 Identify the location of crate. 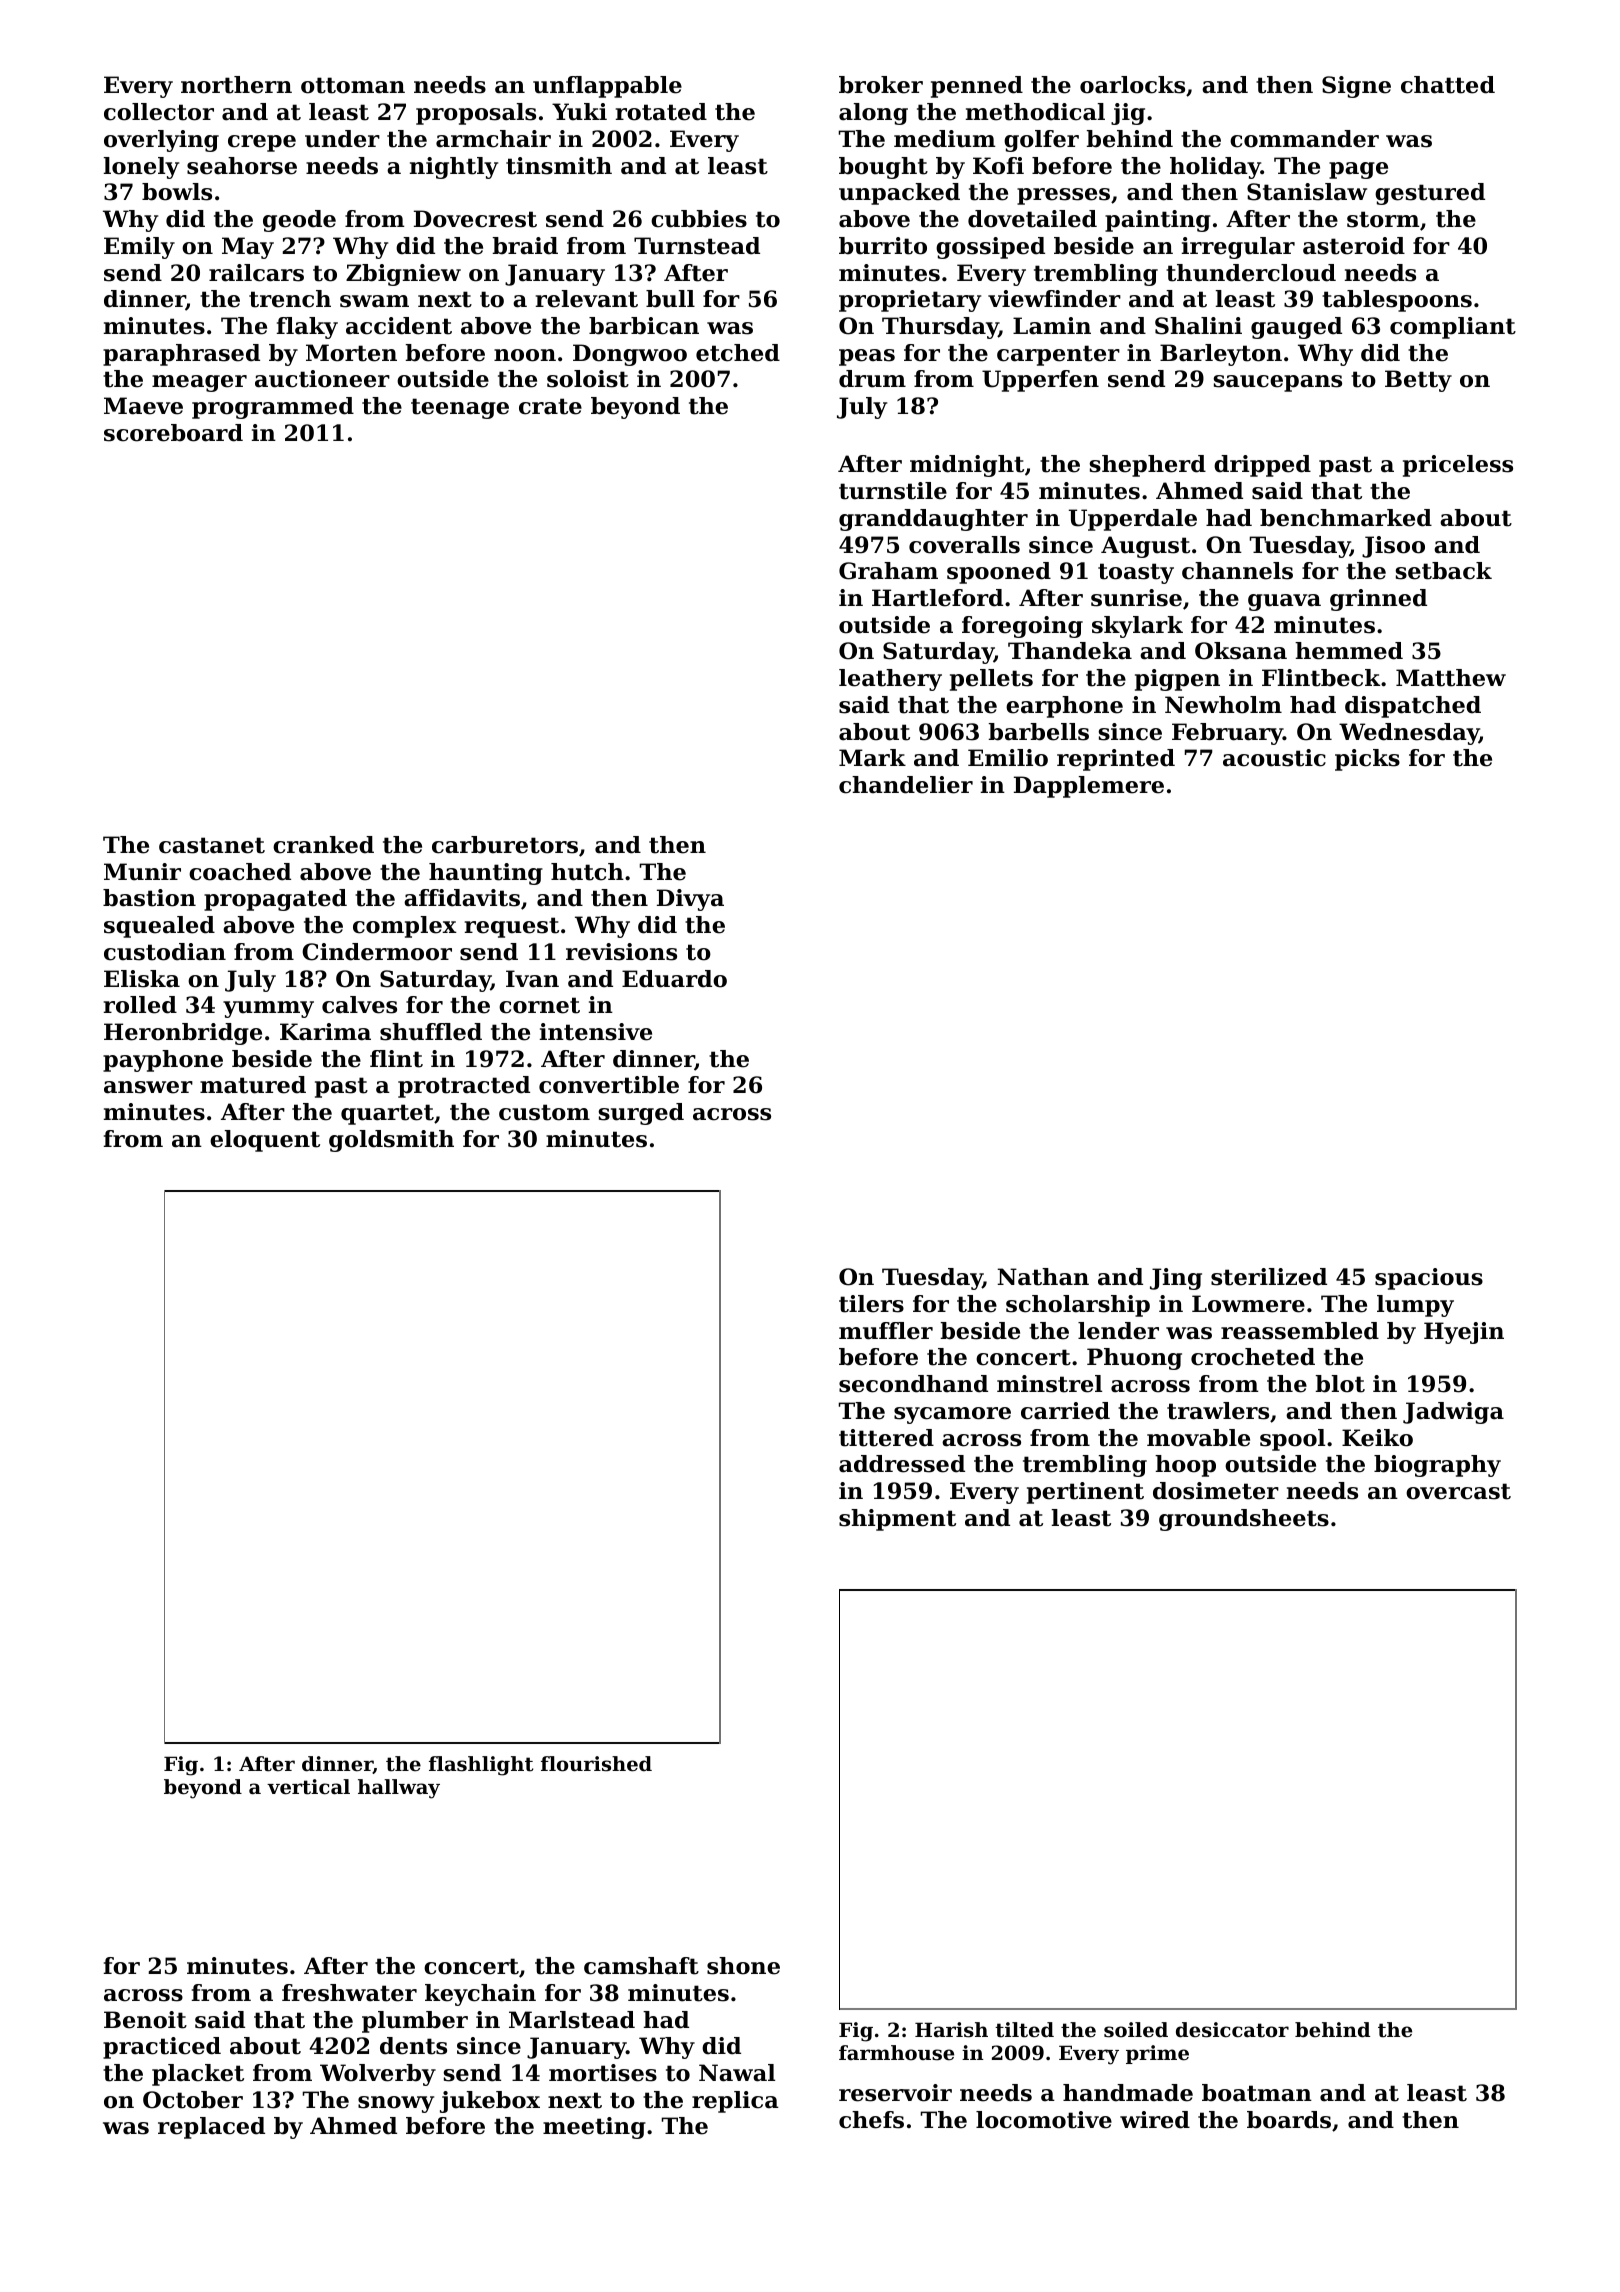
(550, 406).
